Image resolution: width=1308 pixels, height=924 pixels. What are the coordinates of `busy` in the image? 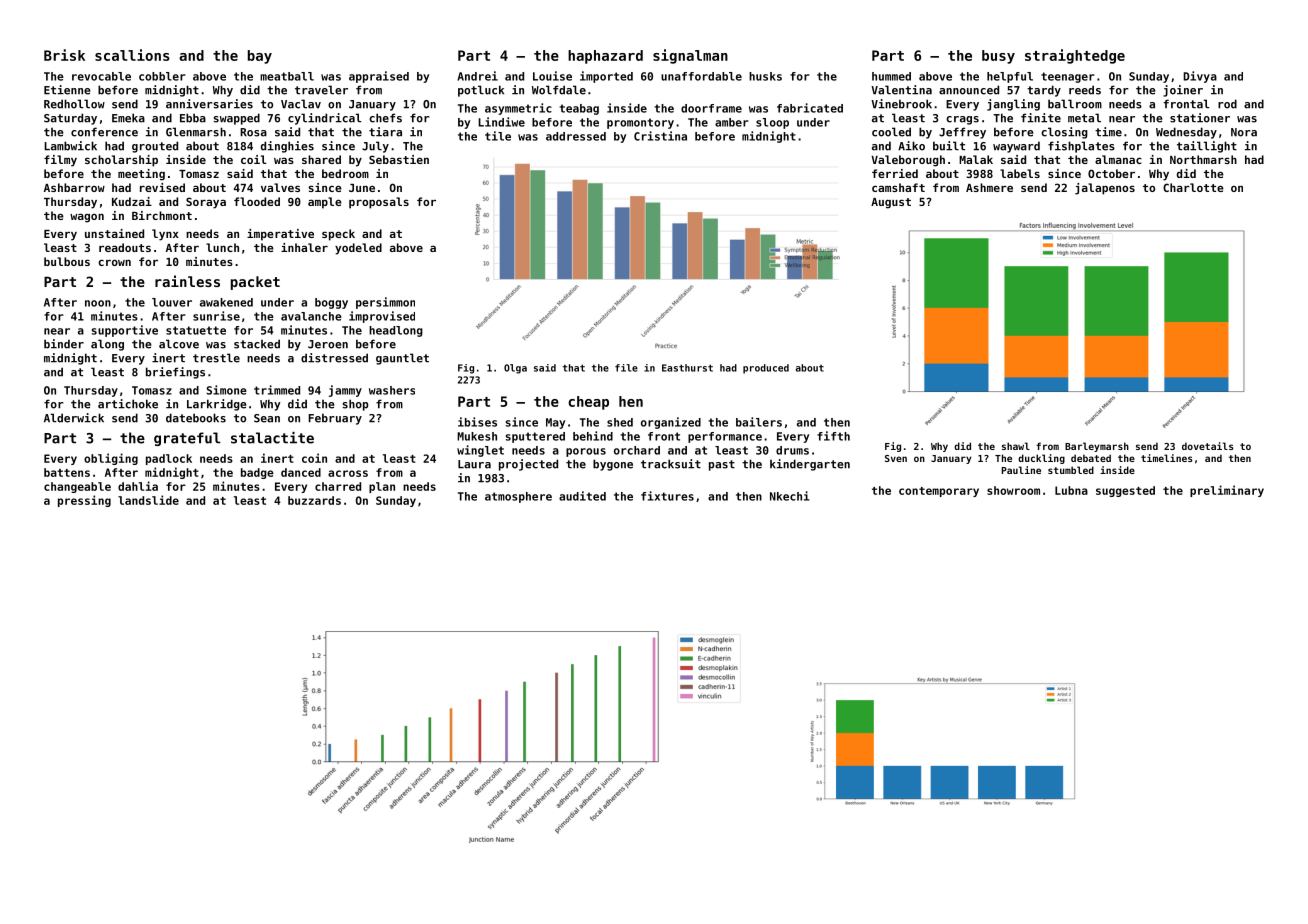 It's located at (998, 57).
